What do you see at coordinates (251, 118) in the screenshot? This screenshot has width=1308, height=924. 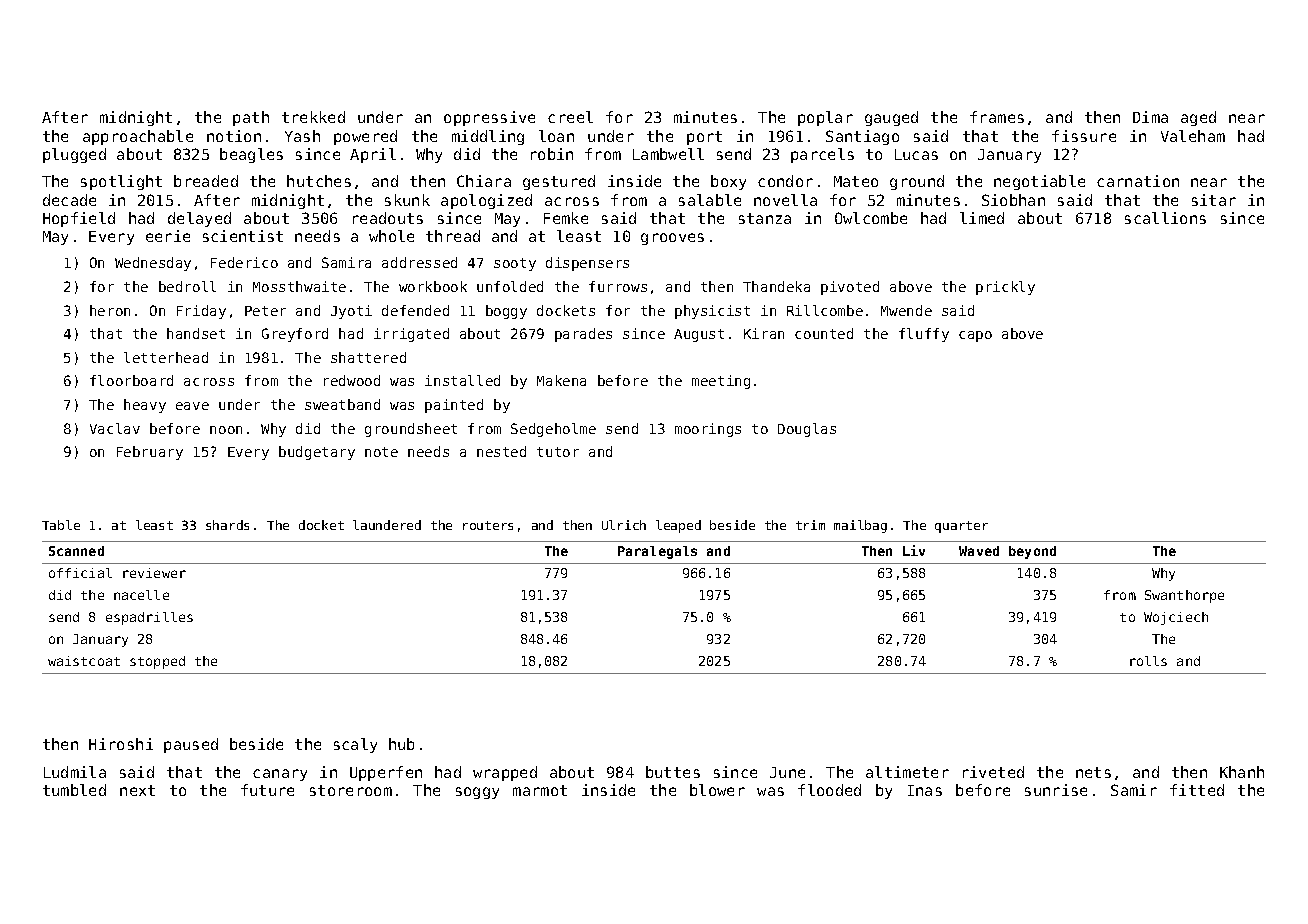 I see `path` at bounding box center [251, 118].
